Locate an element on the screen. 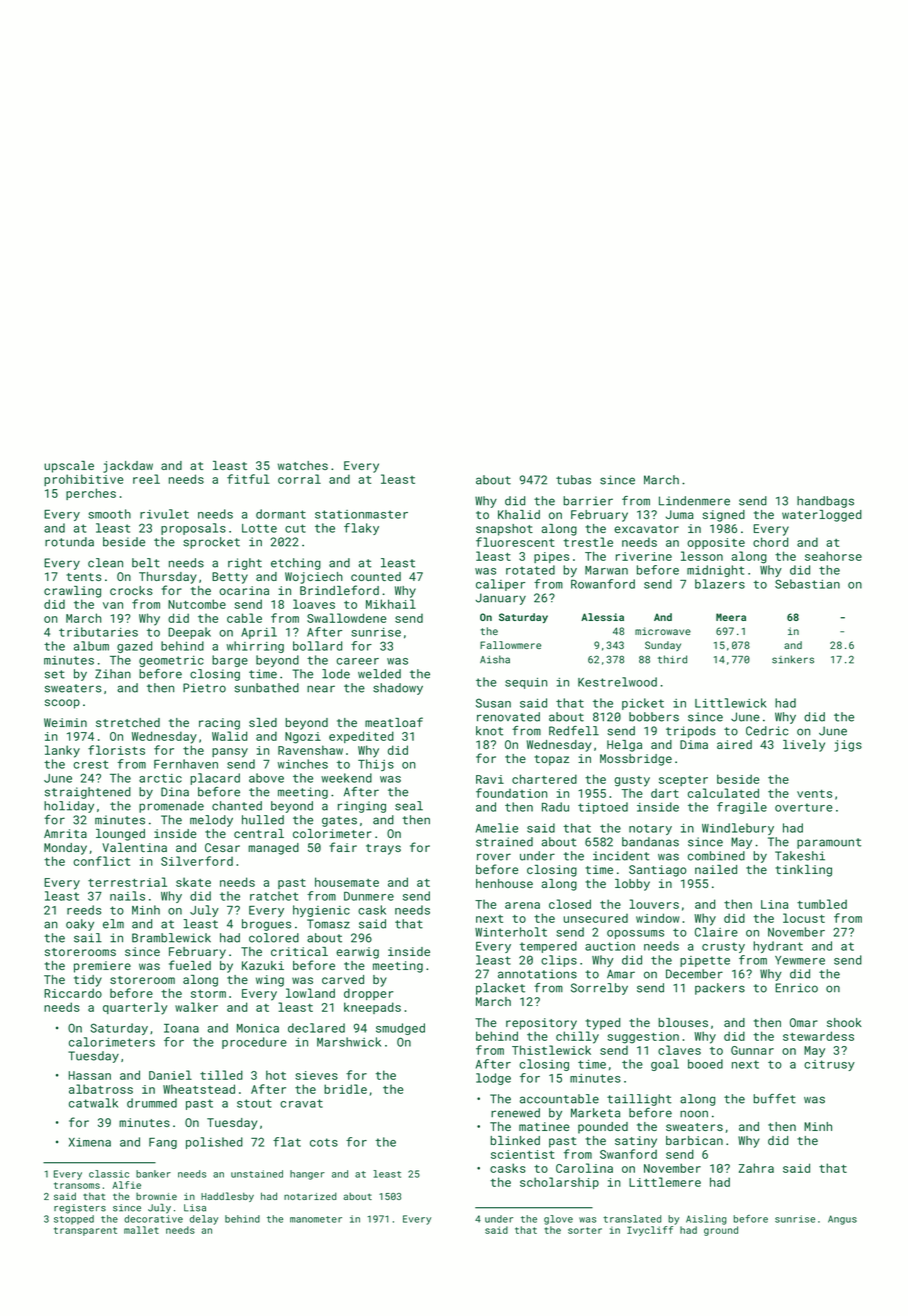 This screenshot has height=1316, width=908. handbags is located at coordinates (825, 502).
